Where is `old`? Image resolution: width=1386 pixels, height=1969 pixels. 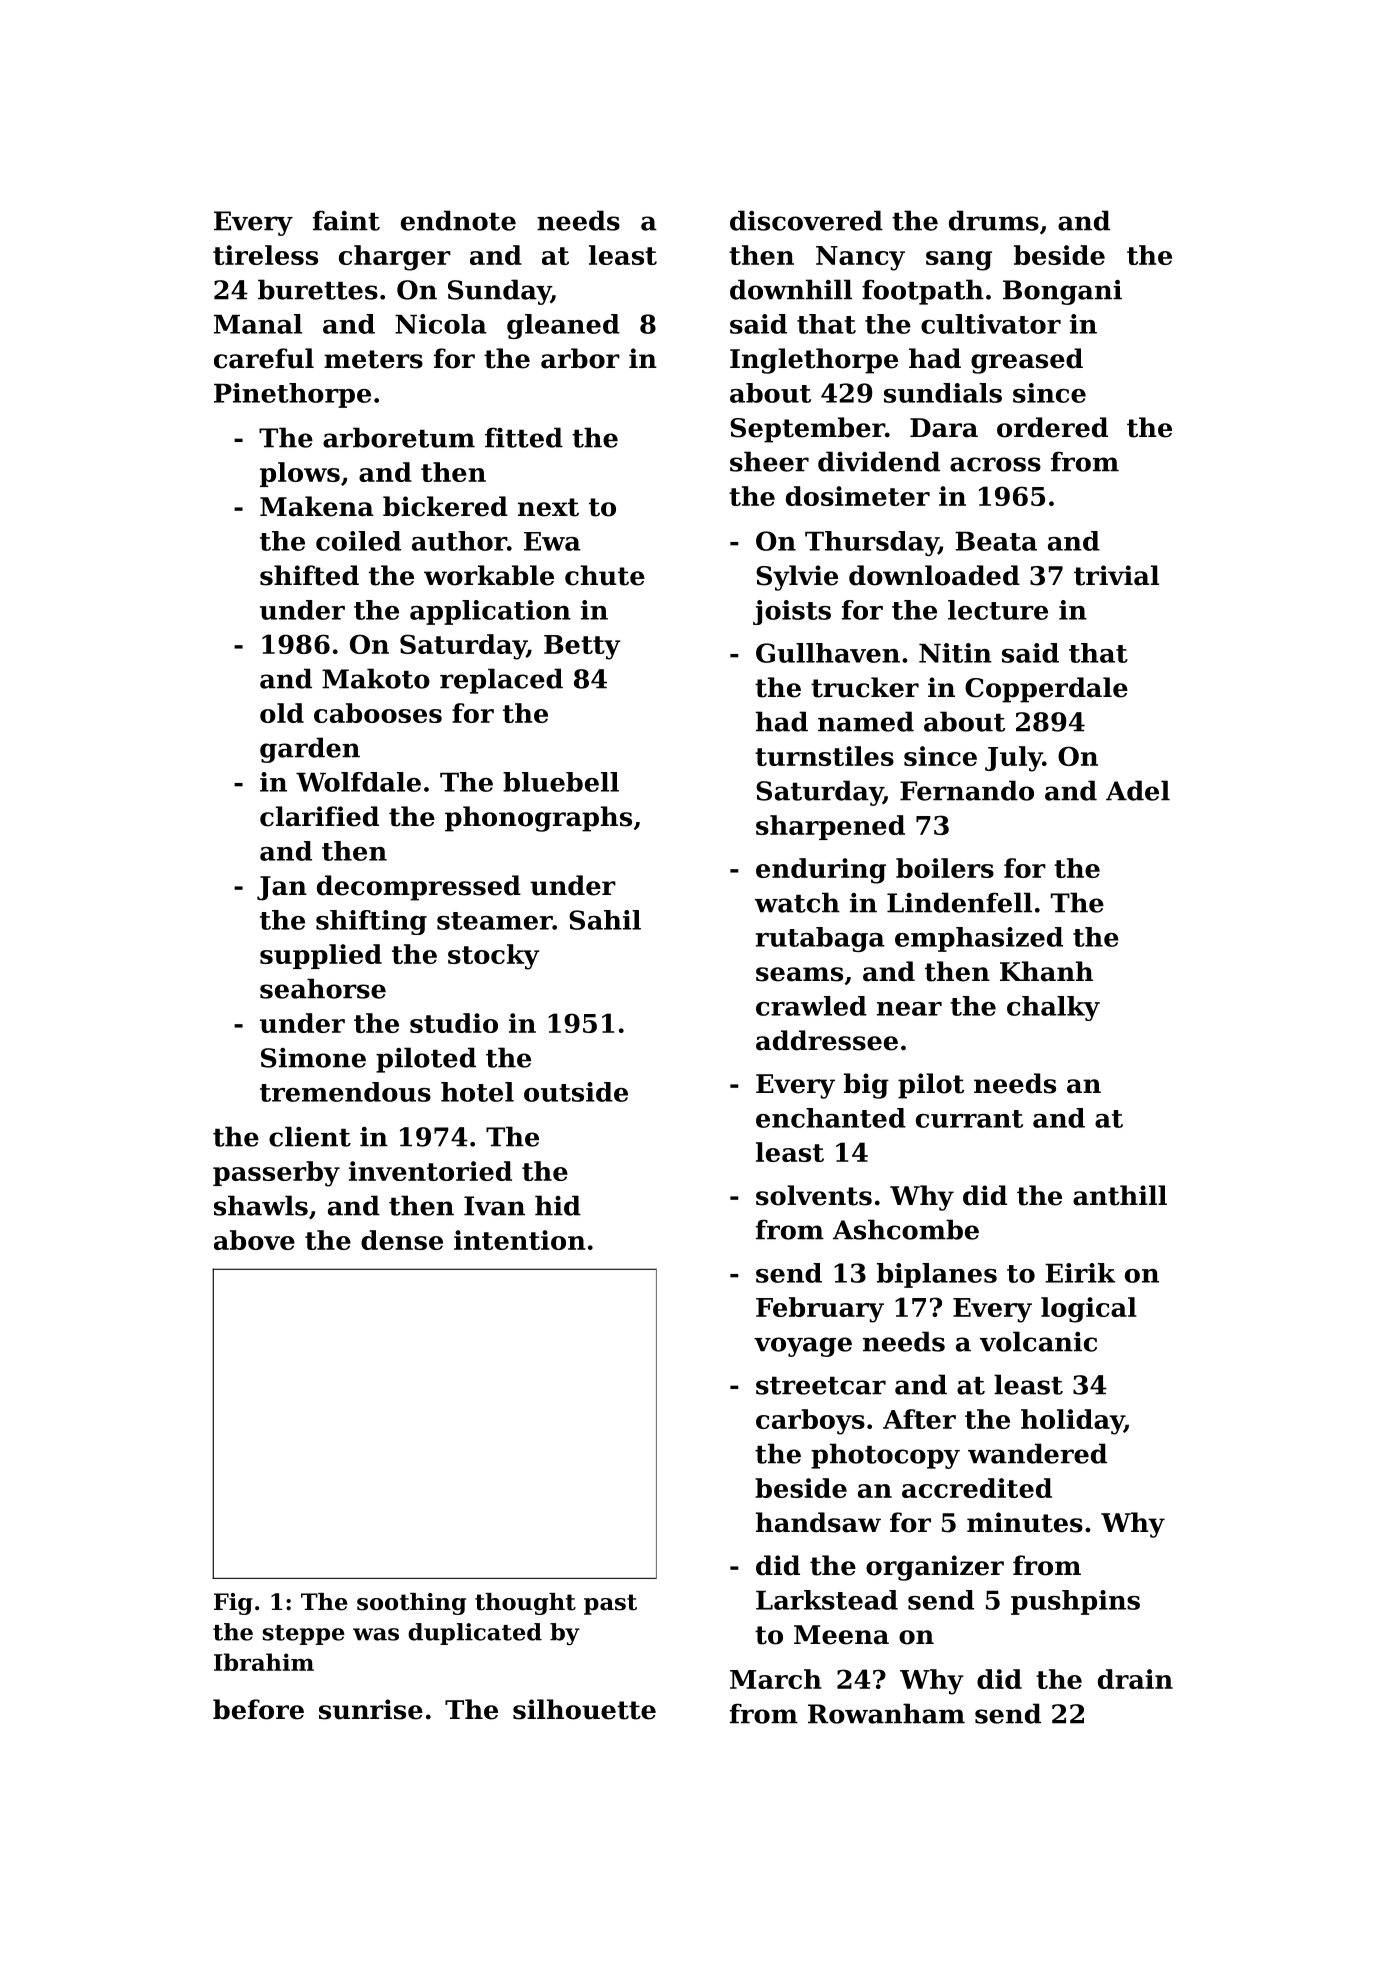 old is located at coordinates (282, 713).
